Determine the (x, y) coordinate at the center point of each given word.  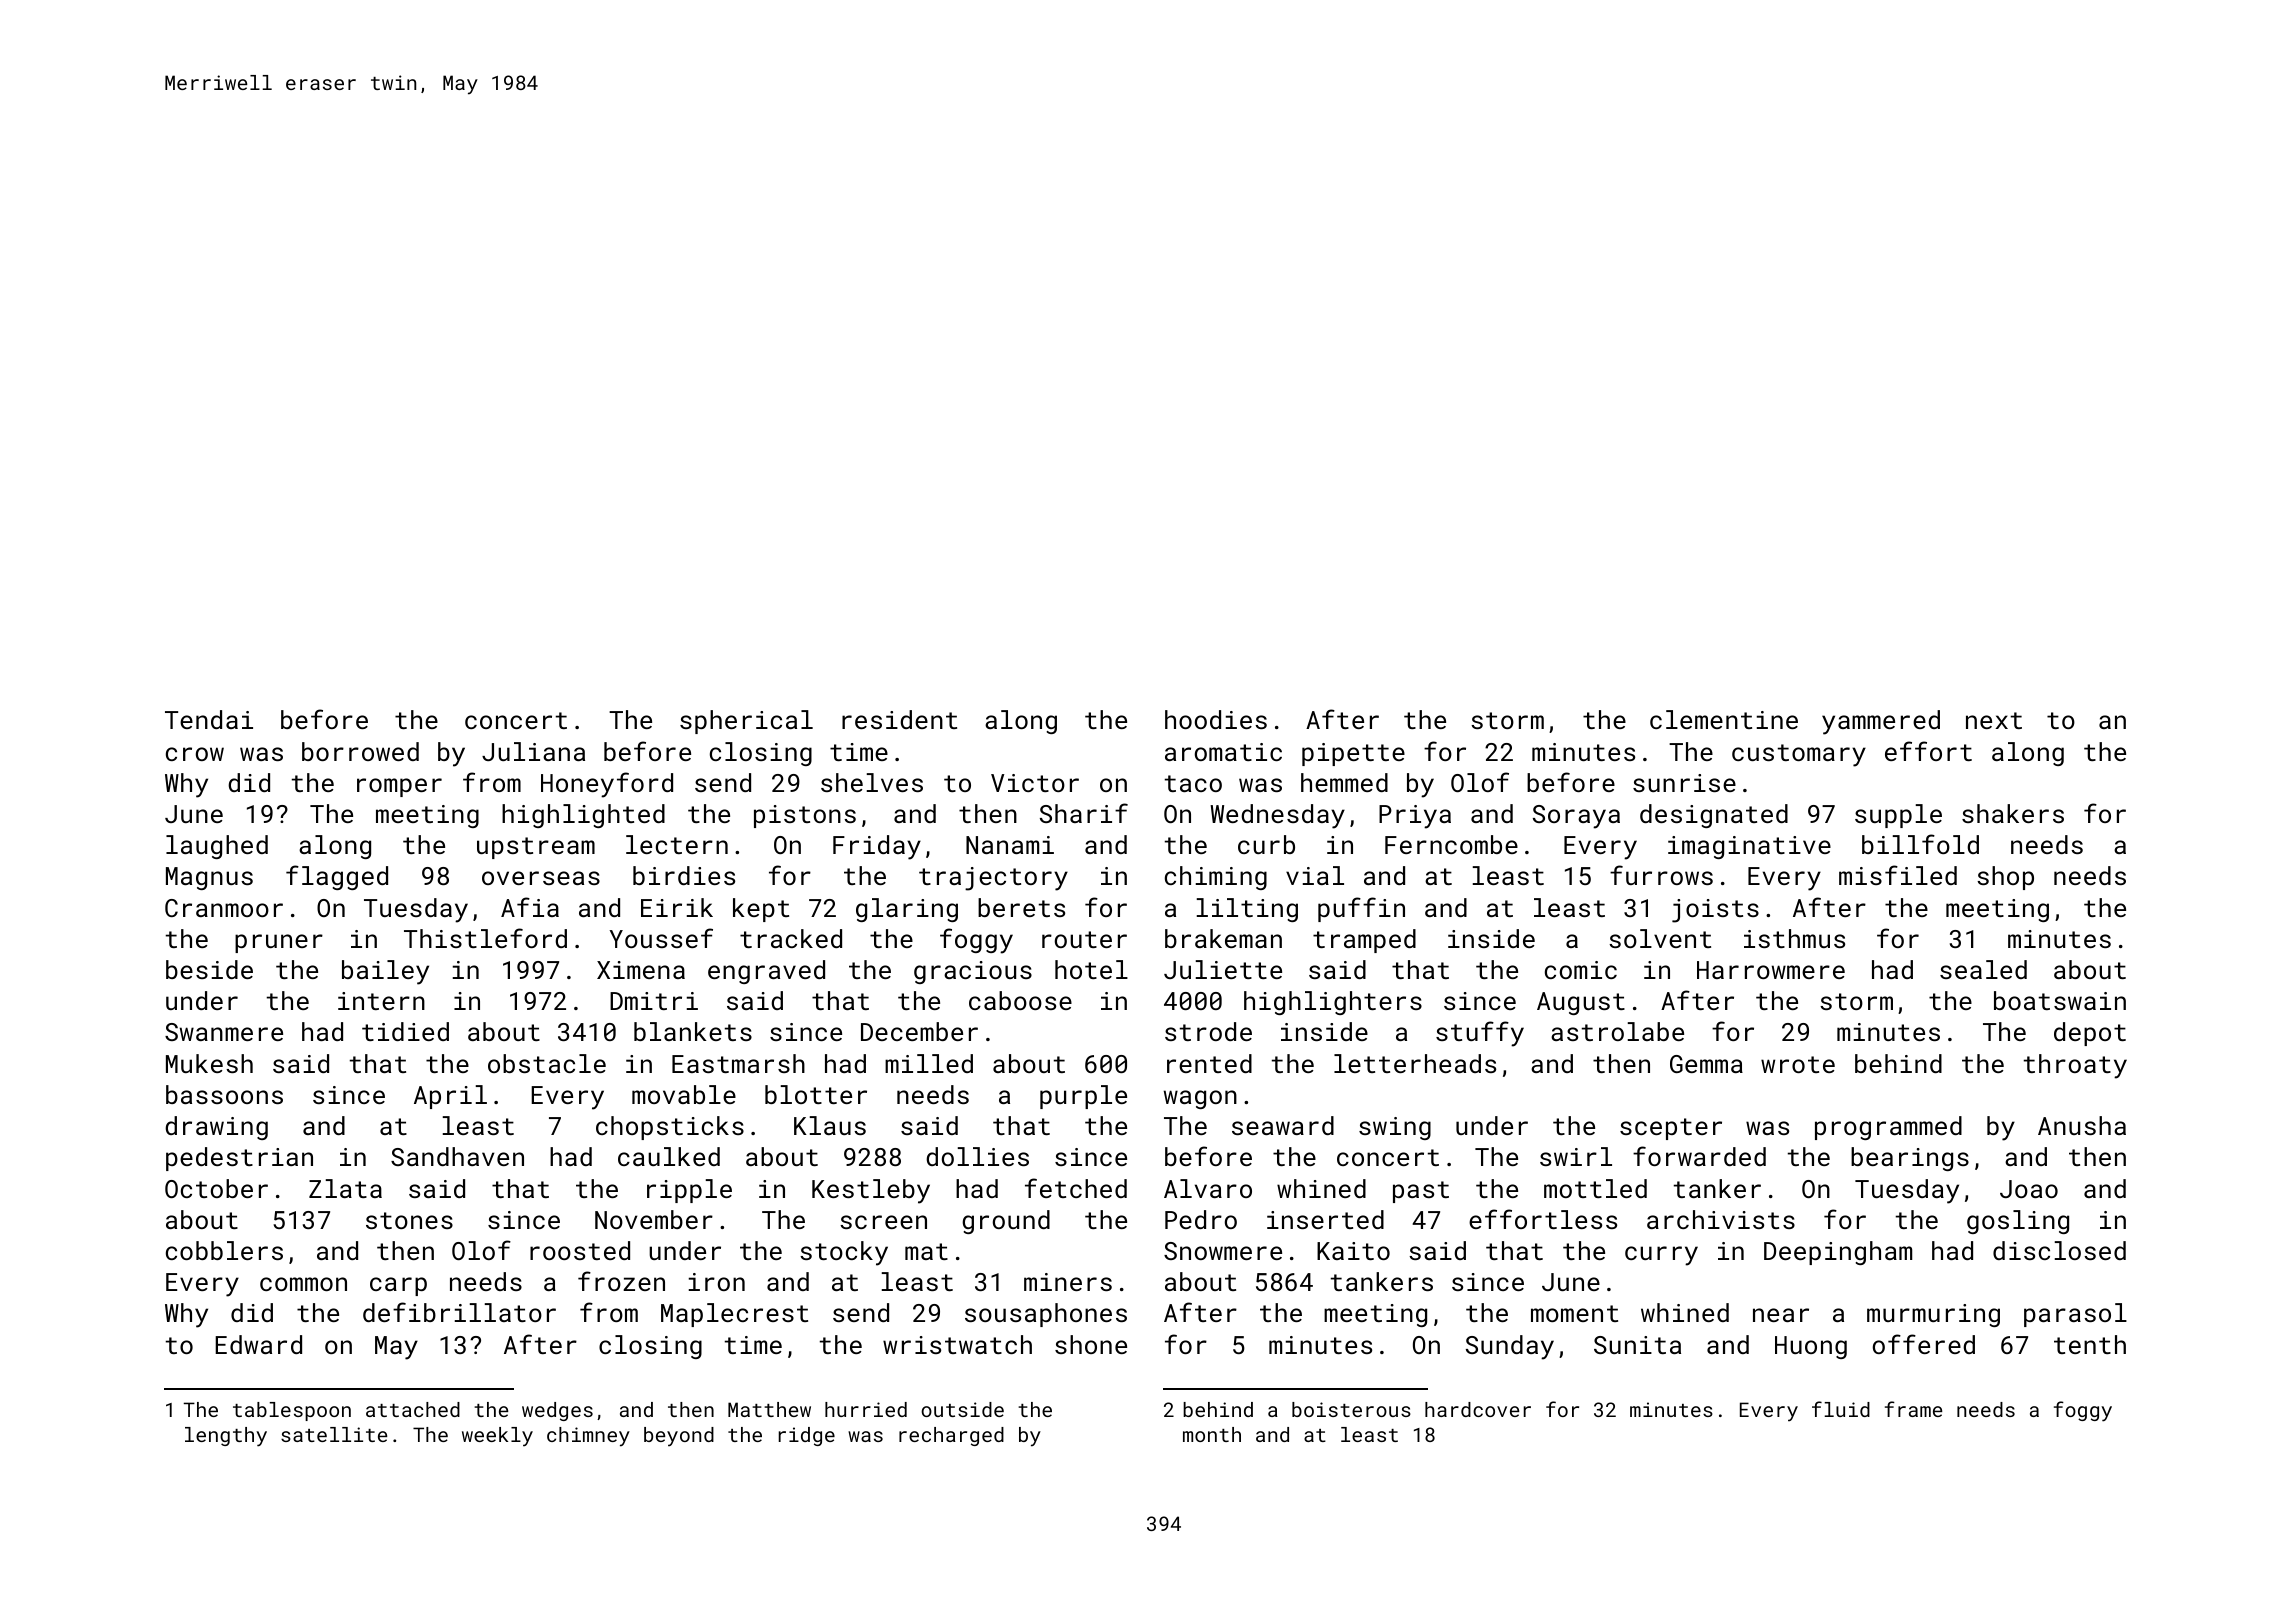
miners (1068, 1282)
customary (1799, 755)
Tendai (209, 719)
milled (929, 1063)
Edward (258, 1344)
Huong (1811, 1347)
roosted (580, 1250)
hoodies (1216, 719)
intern (381, 1001)
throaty (2075, 1066)
